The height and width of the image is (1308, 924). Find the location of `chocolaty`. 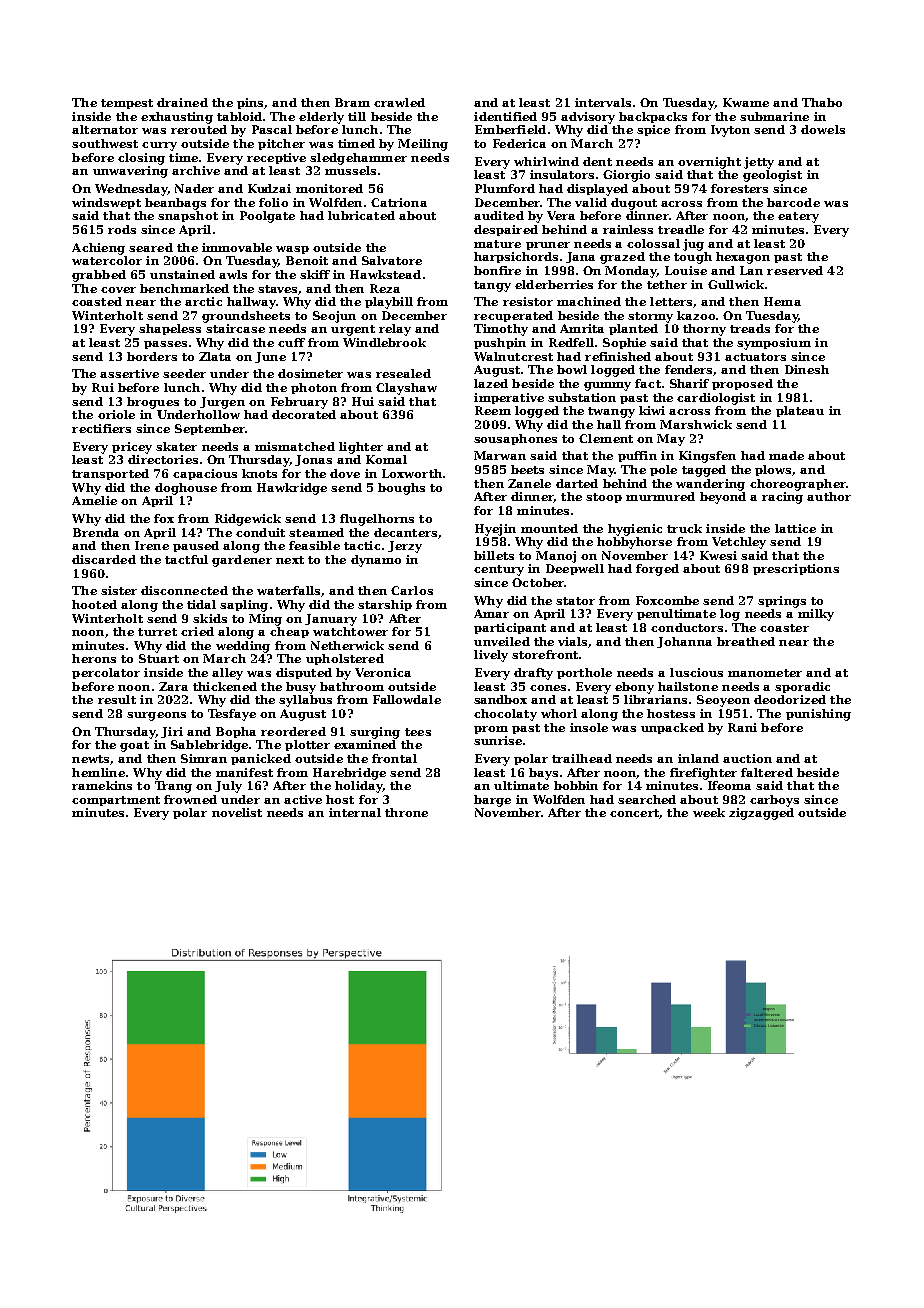

chocolaty is located at coordinates (505, 715).
